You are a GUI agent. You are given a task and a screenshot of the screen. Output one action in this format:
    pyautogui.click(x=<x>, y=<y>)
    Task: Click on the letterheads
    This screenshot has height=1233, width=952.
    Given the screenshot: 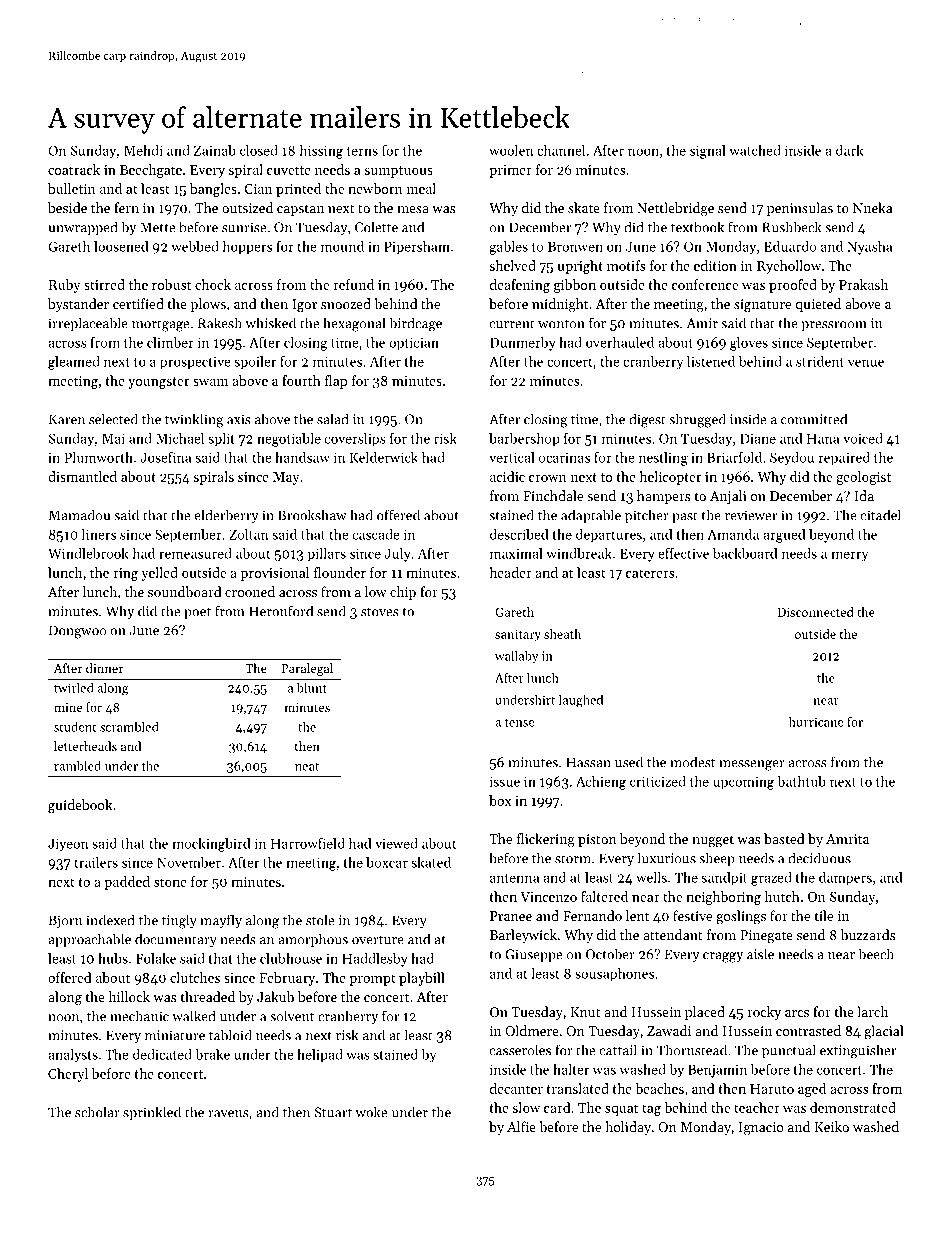 What is the action you would take?
    pyautogui.click(x=85, y=746)
